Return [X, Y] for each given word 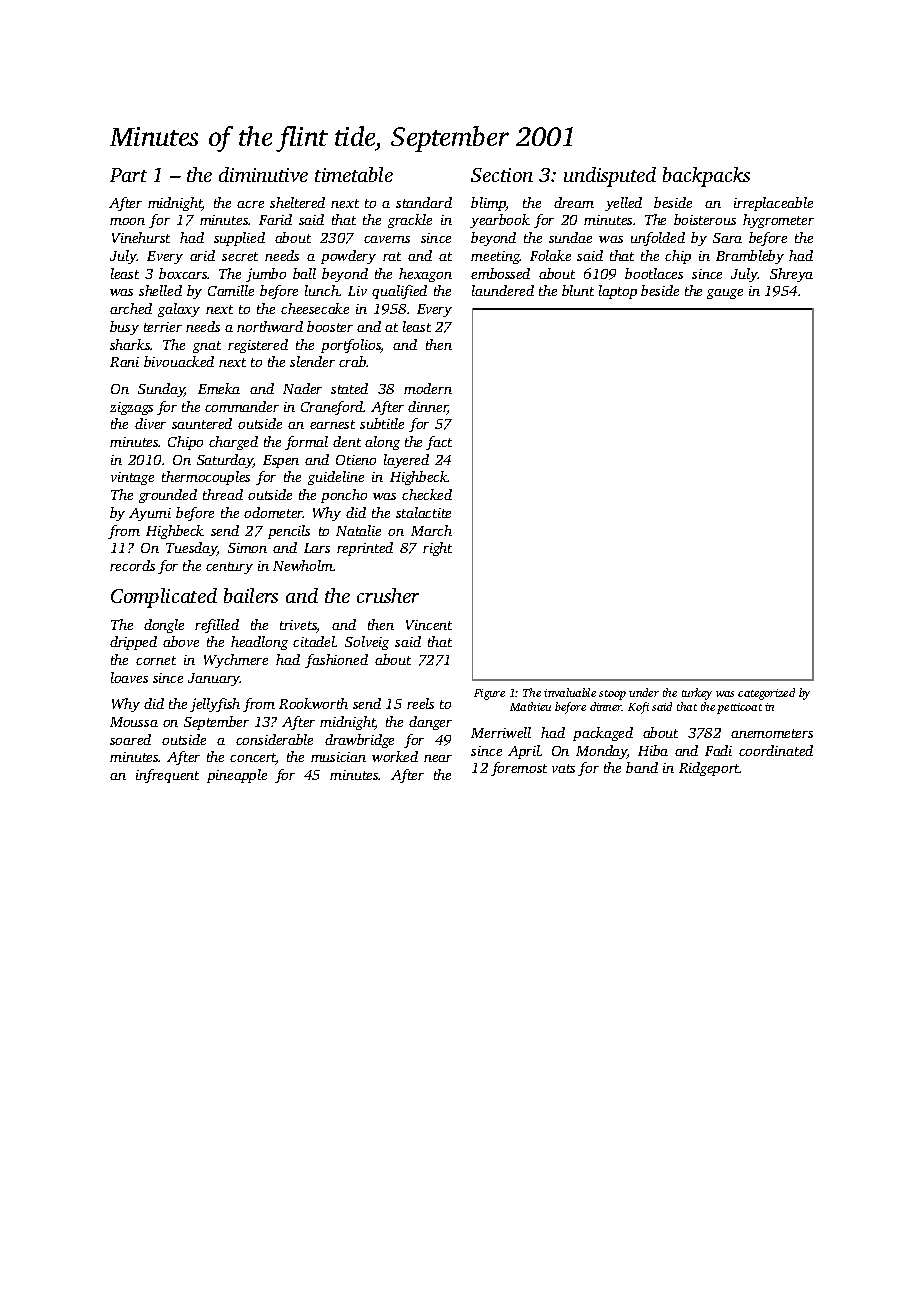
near [438, 758]
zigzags [131, 408]
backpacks [706, 177]
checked [427, 494]
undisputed [610, 177]
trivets [298, 626]
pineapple [237, 776]
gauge [725, 294]
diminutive [263, 174]
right [437, 549]
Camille [231, 290]
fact [439, 443]
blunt [578, 290]
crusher [388, 595]
